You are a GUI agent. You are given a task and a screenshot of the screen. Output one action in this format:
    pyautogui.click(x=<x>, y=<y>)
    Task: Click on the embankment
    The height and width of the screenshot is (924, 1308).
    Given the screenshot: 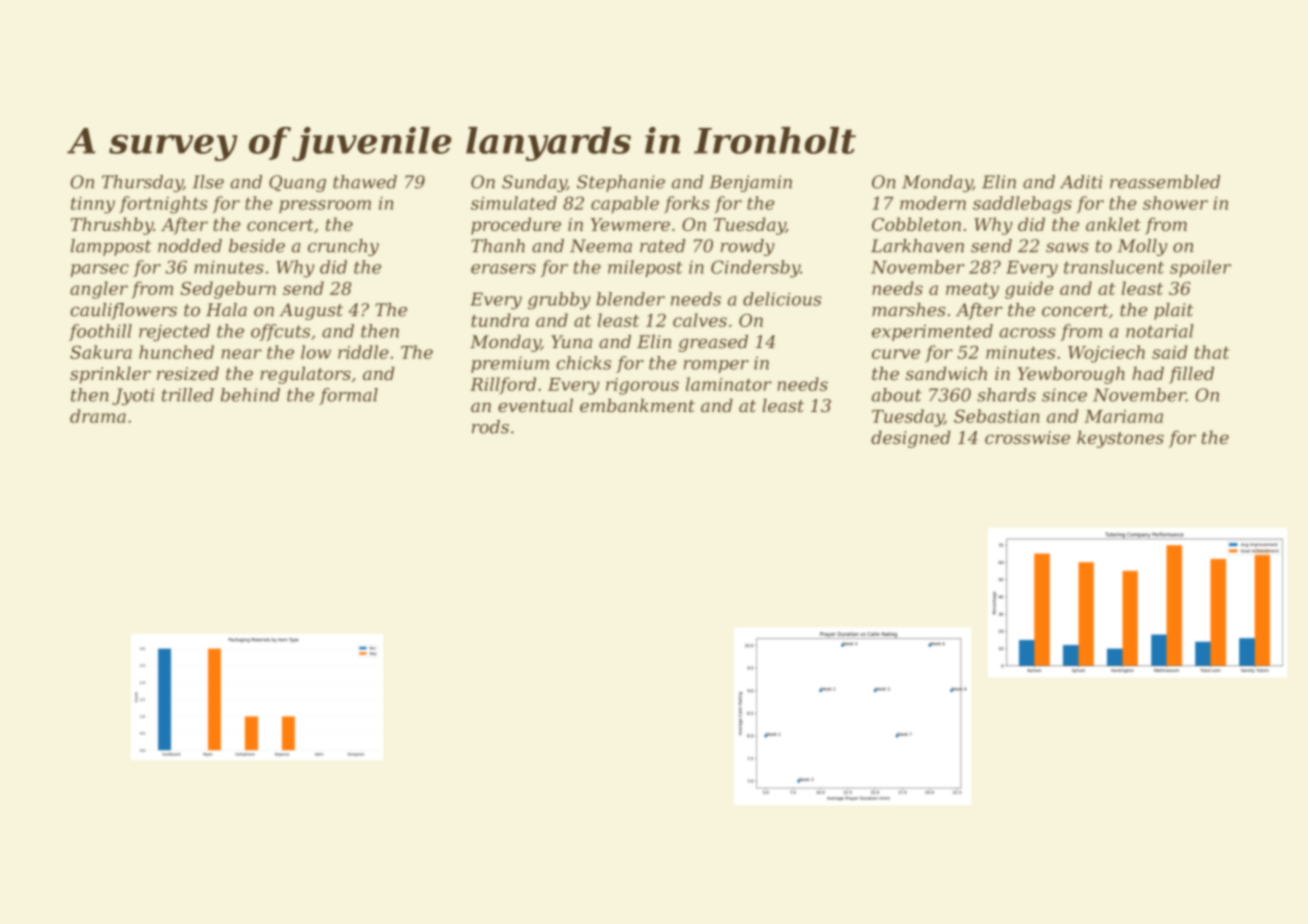 What is the action you would take?
    pyautogui.click(x=637, y=405)
